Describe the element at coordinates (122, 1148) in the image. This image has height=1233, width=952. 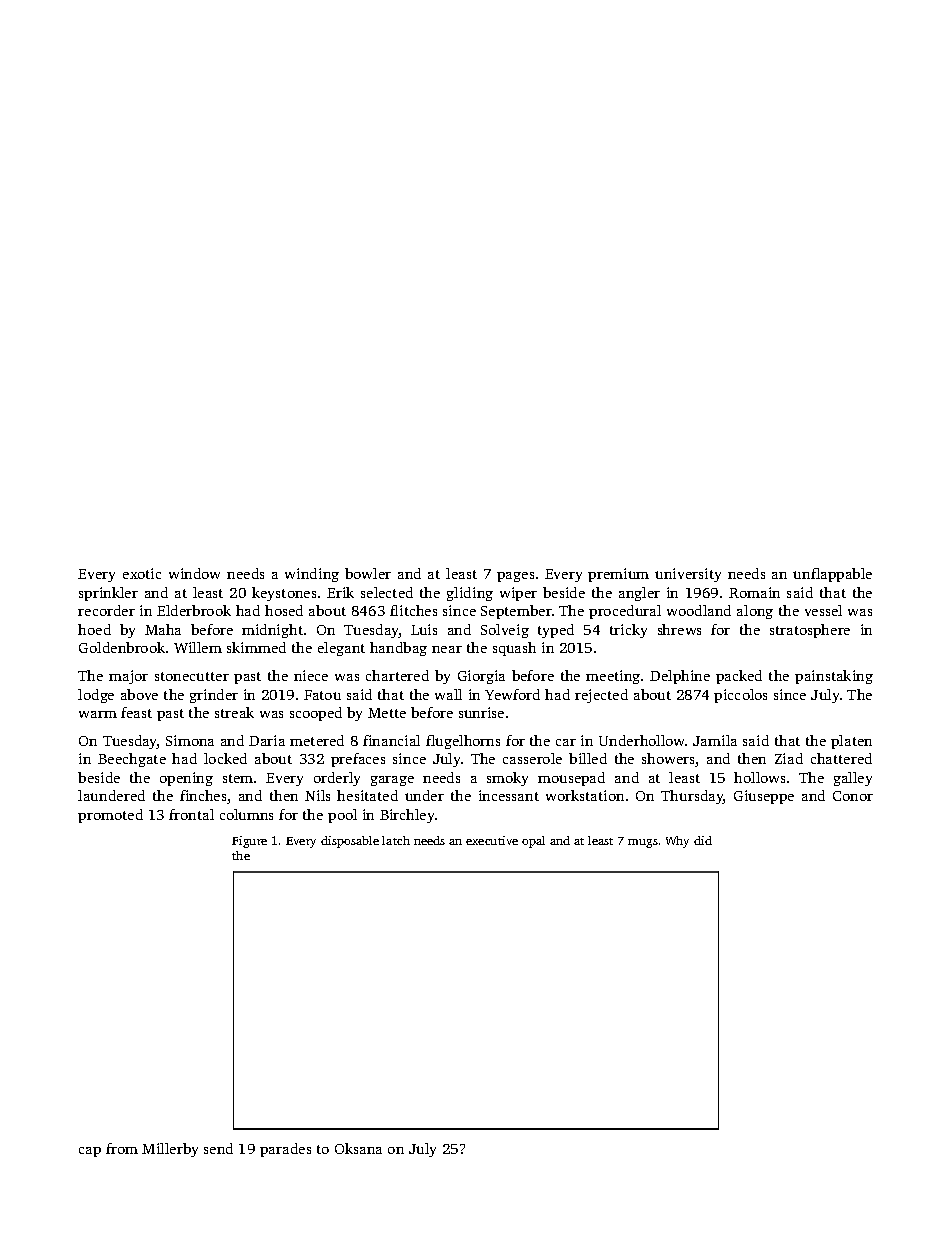
I see `from` at that location.
